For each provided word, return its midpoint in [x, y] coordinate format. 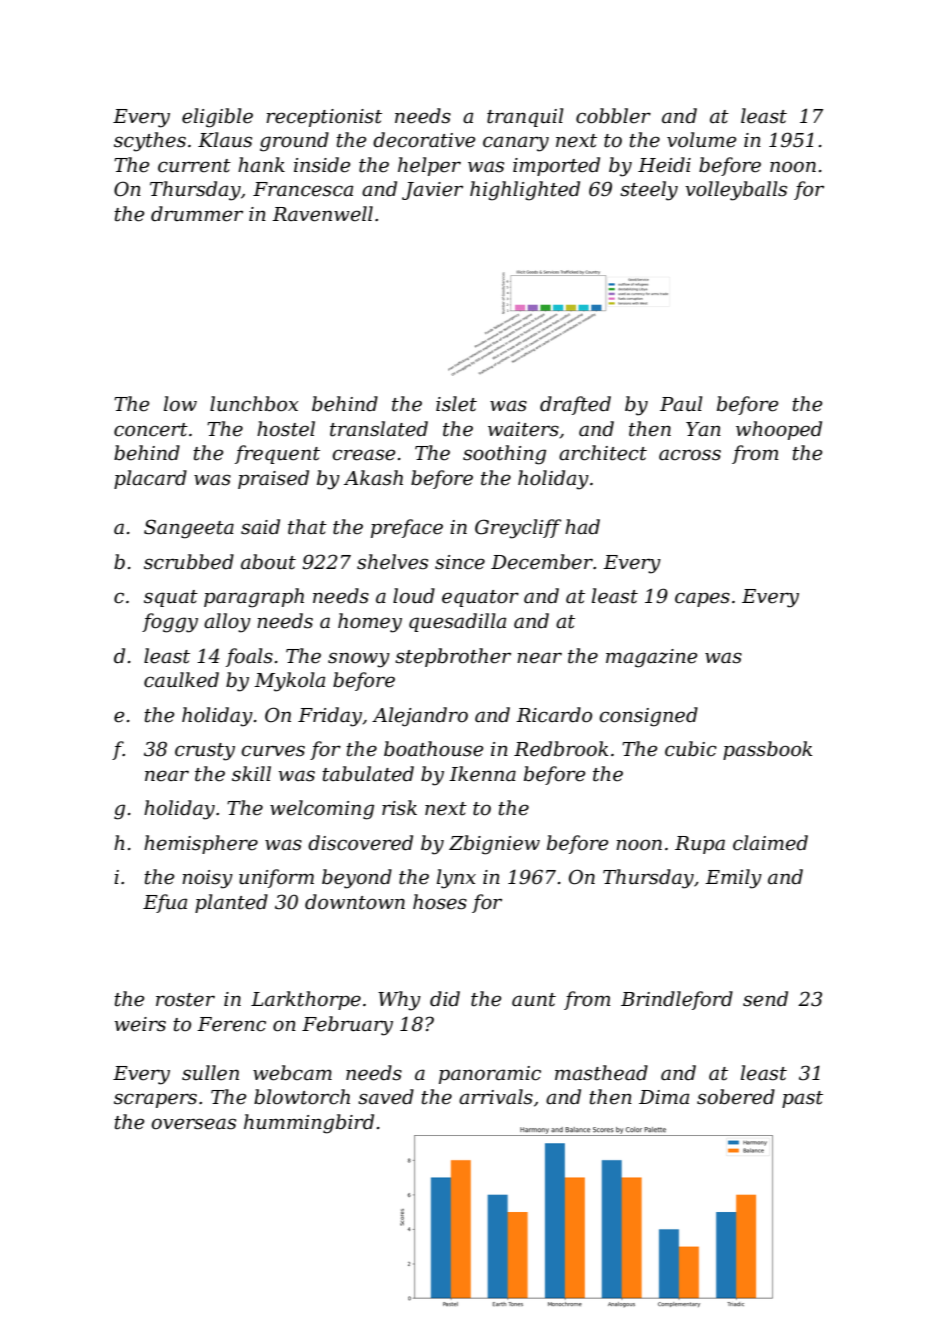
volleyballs [736, 191]
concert [151, 430]
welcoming [322, 810]
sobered [736, 1097]
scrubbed [189, 562]
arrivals [496, 1097]
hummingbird [309, 1124]
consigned [648, 717]
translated [379, 429]
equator [480, 598]
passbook [767, 750]
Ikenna [482, 774]
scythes [150, 142]
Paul [681, 404]
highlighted [525, 191]
